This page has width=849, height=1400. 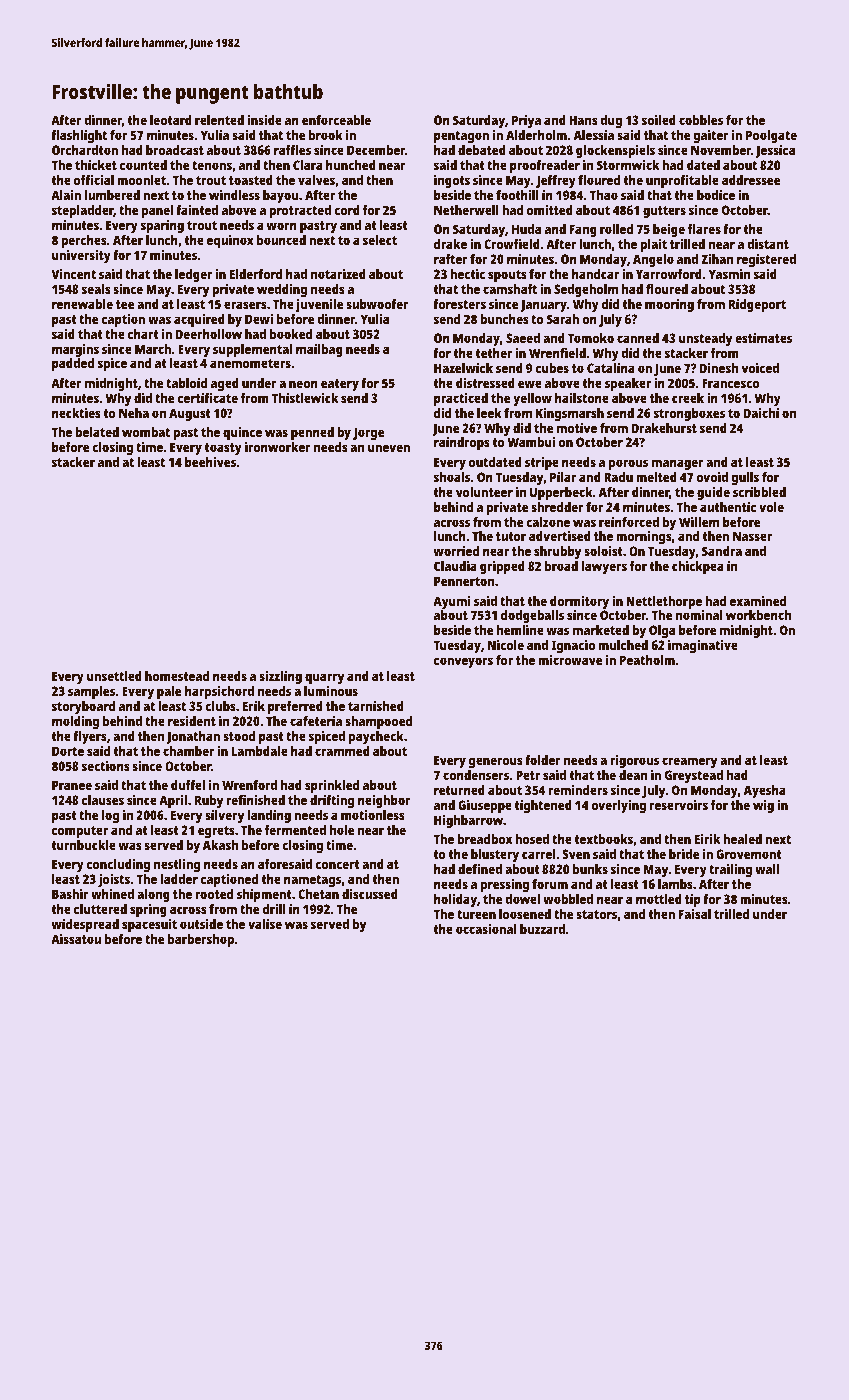 I want to click on notarized, so click(x=338, y=274).
